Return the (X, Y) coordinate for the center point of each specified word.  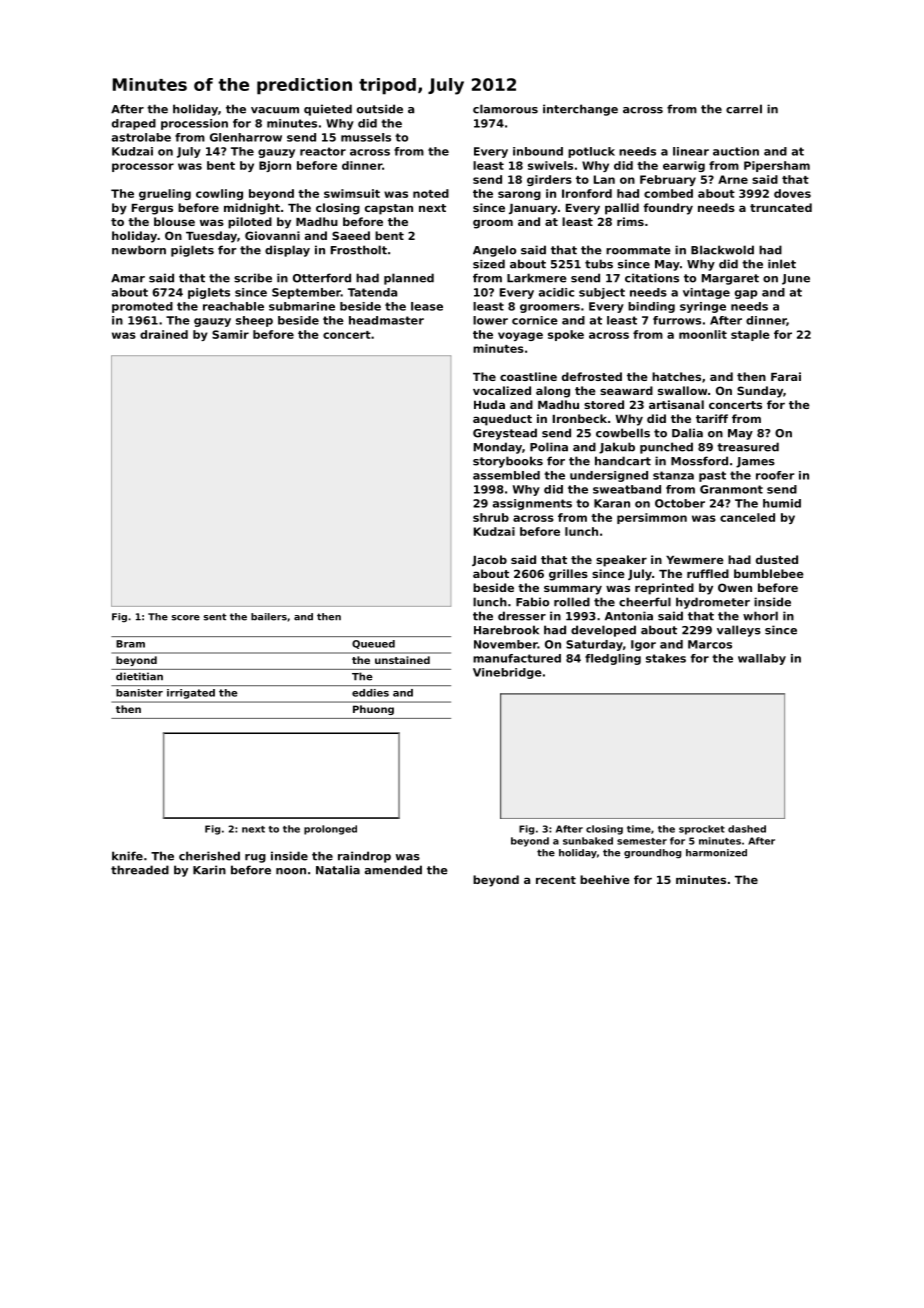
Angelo (494, 251)
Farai (786, 376)
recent (556, 880)
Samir (230, 334)
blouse (174, 221)
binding (651, 307)
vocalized (502, 390)
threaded (140, 870)
